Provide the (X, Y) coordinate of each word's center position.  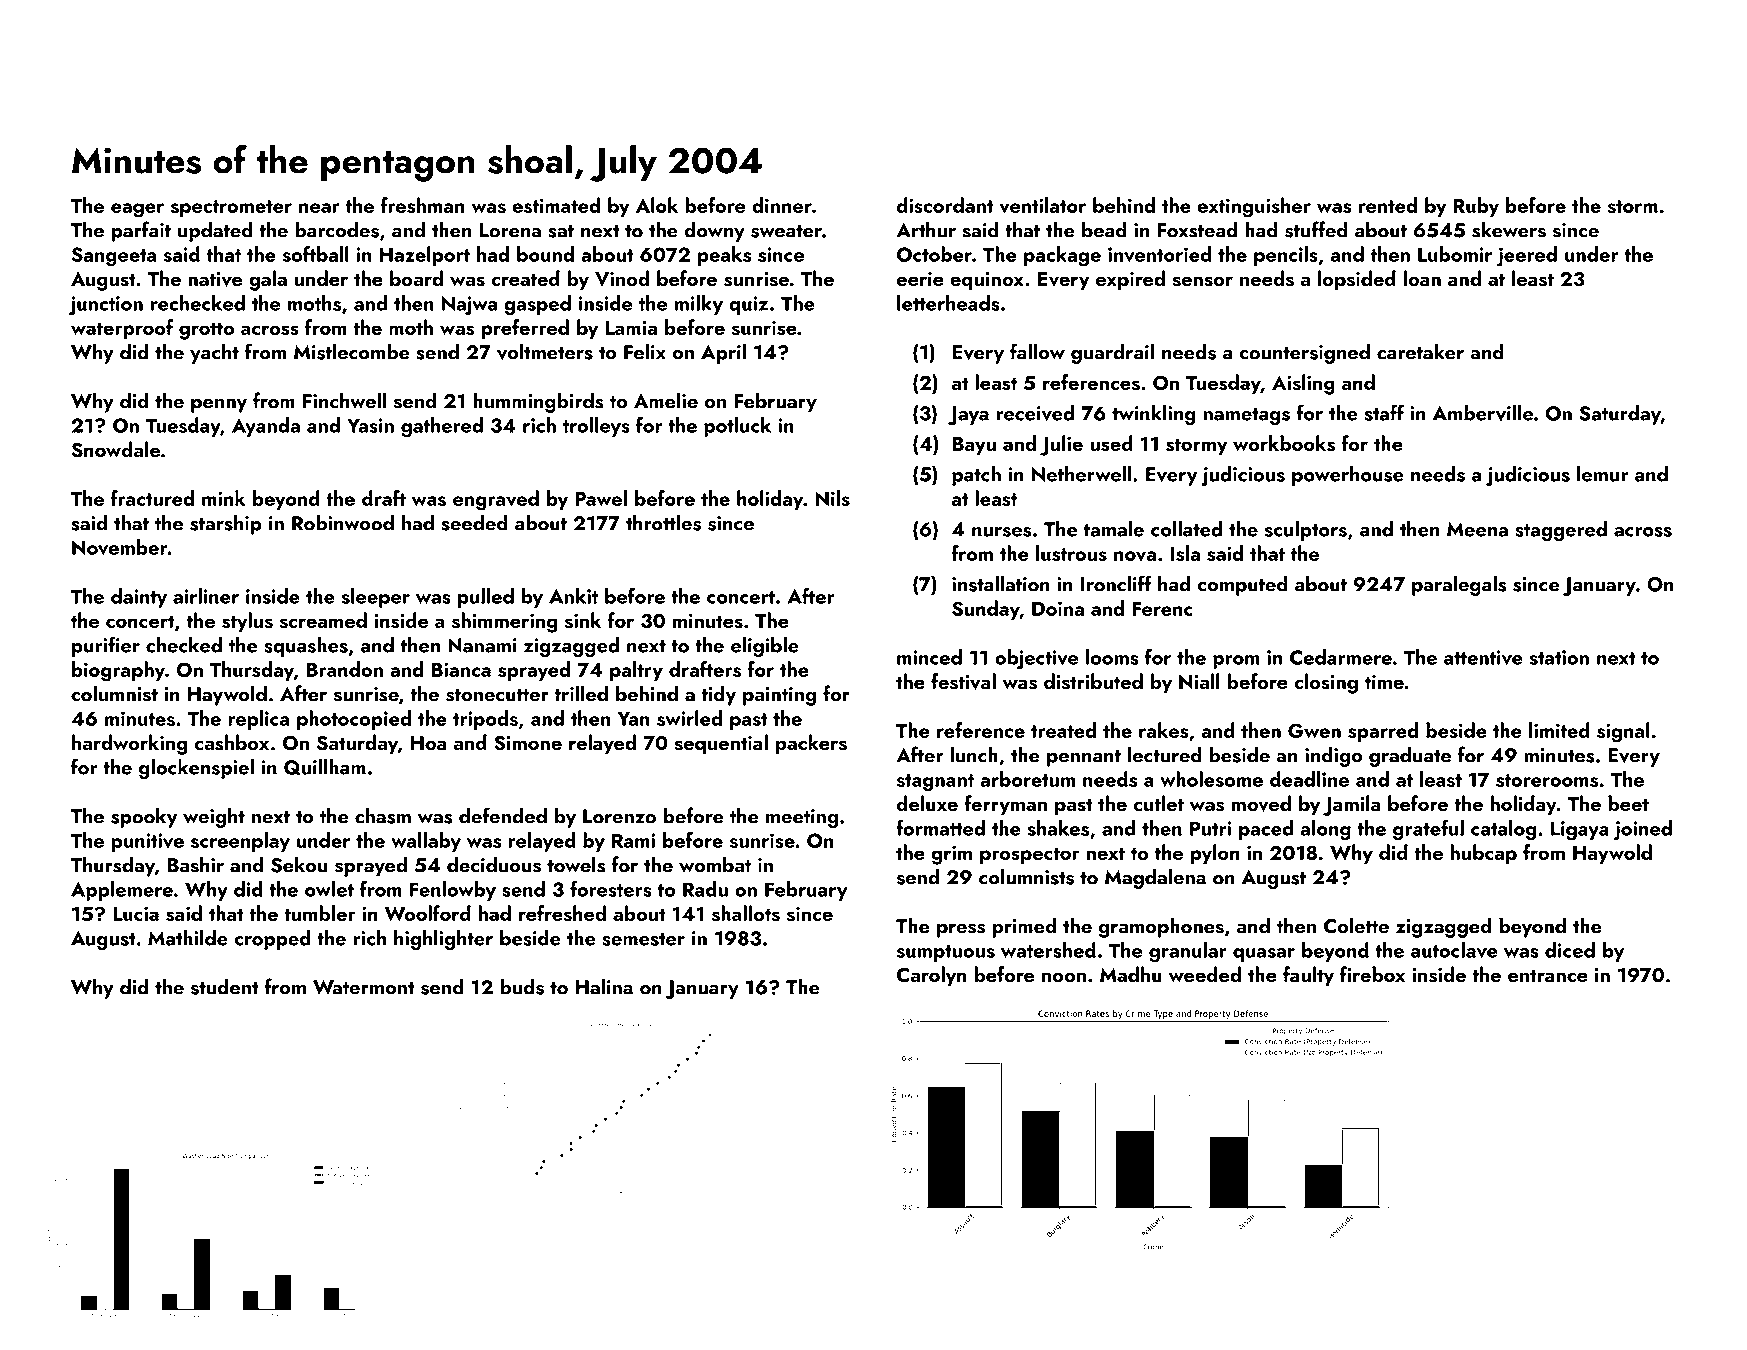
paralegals (1459, 585)
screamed (323, 620)
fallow (1037, 351)
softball (316, 254)
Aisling (1303, 384)
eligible (765, 647)
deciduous (494, 864)
